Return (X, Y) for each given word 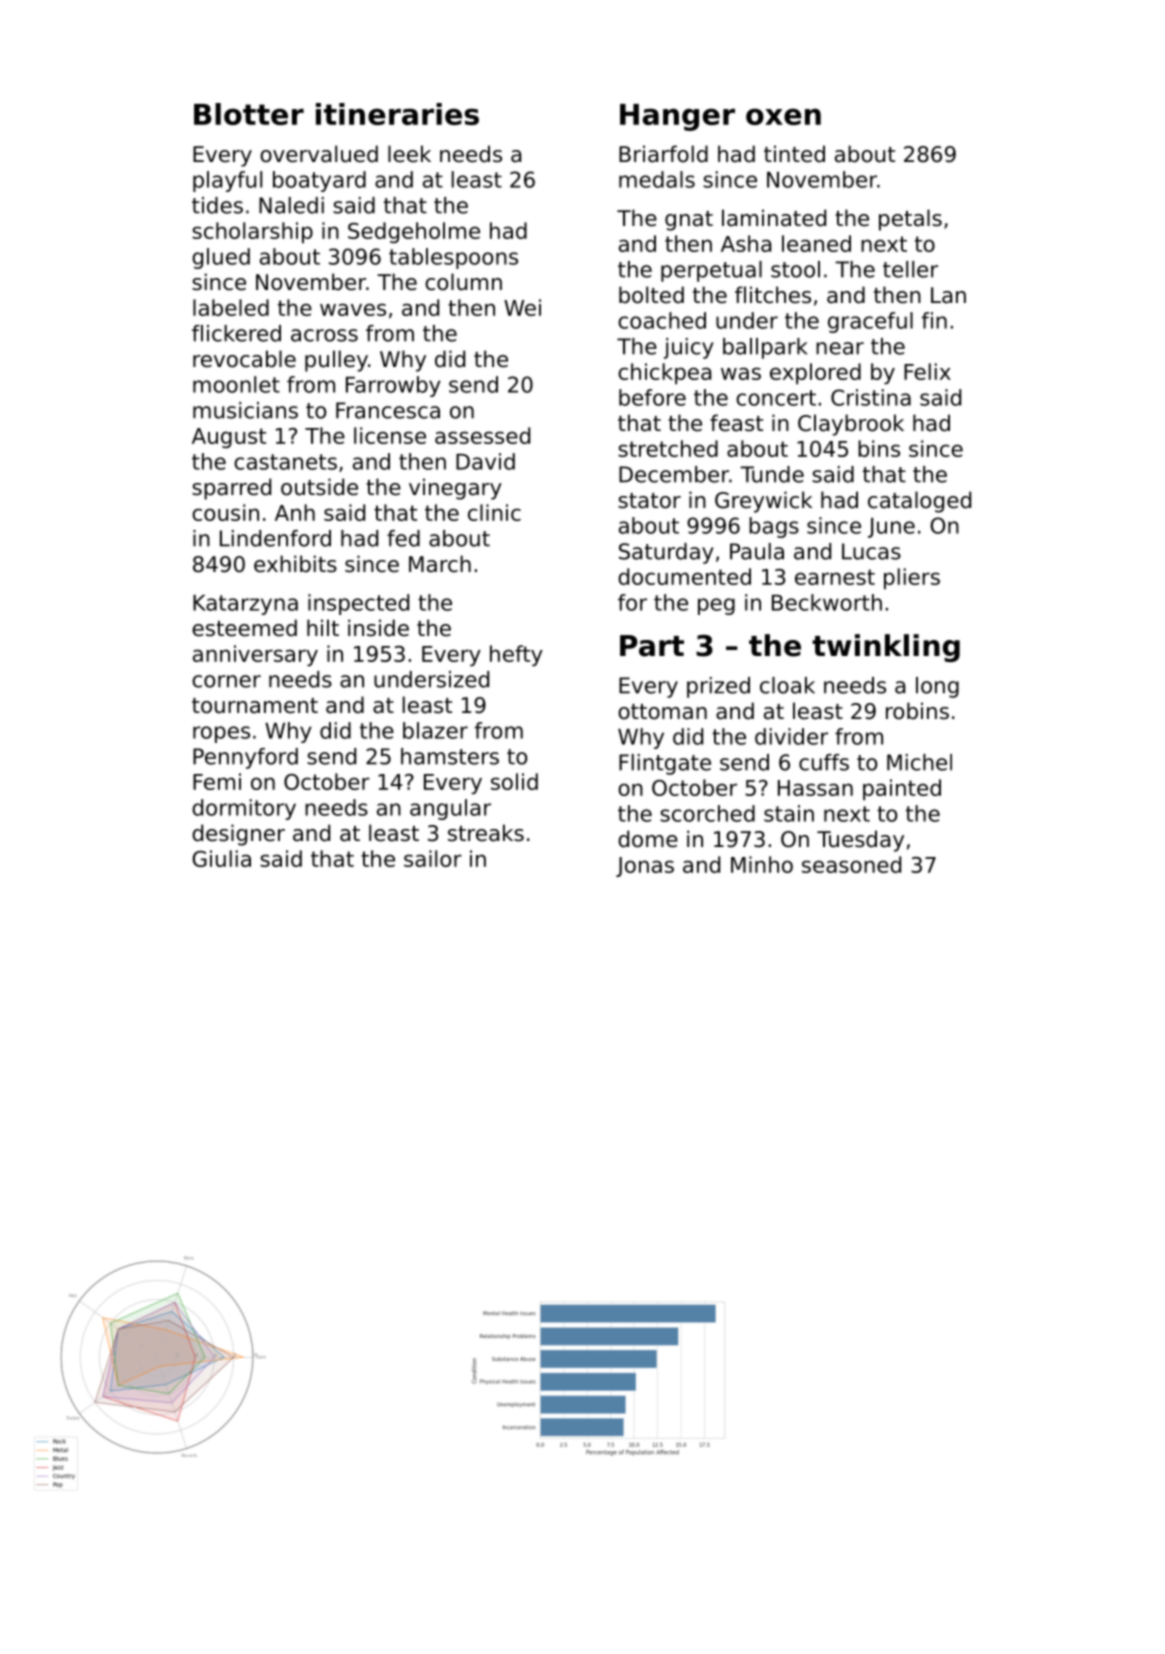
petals (910, 220)
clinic (494, 512)
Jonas (645, 867)
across (324, 335)
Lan (948, 295)
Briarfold (663, 154)
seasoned (851, 864)
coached (662, 320)
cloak (787, 685)
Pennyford (245, 758)
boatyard (319, 181)
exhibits (295, 564)
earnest (835, 577)
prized (718, 687)
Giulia (221, 858)
